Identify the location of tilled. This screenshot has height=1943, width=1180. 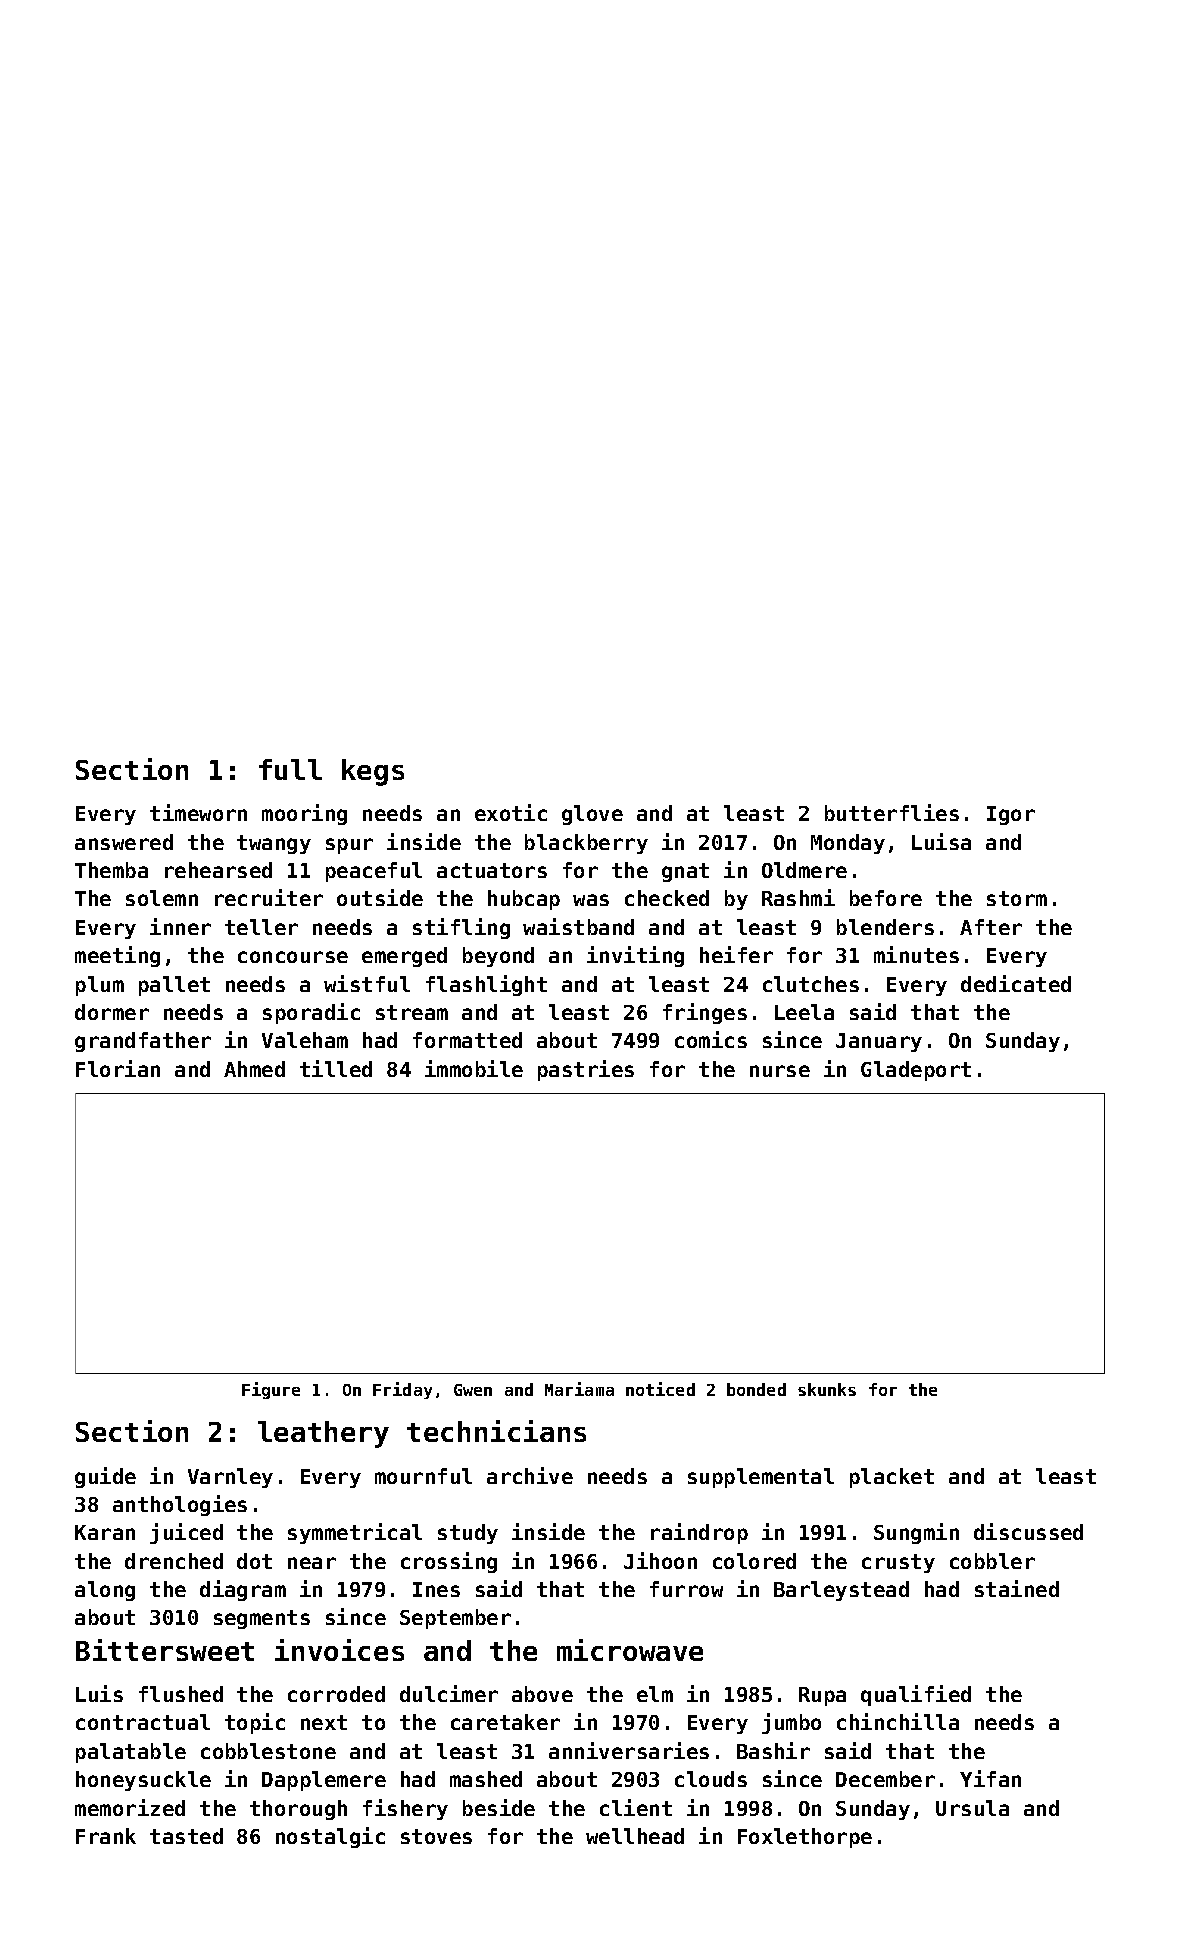
(336, 1068).
